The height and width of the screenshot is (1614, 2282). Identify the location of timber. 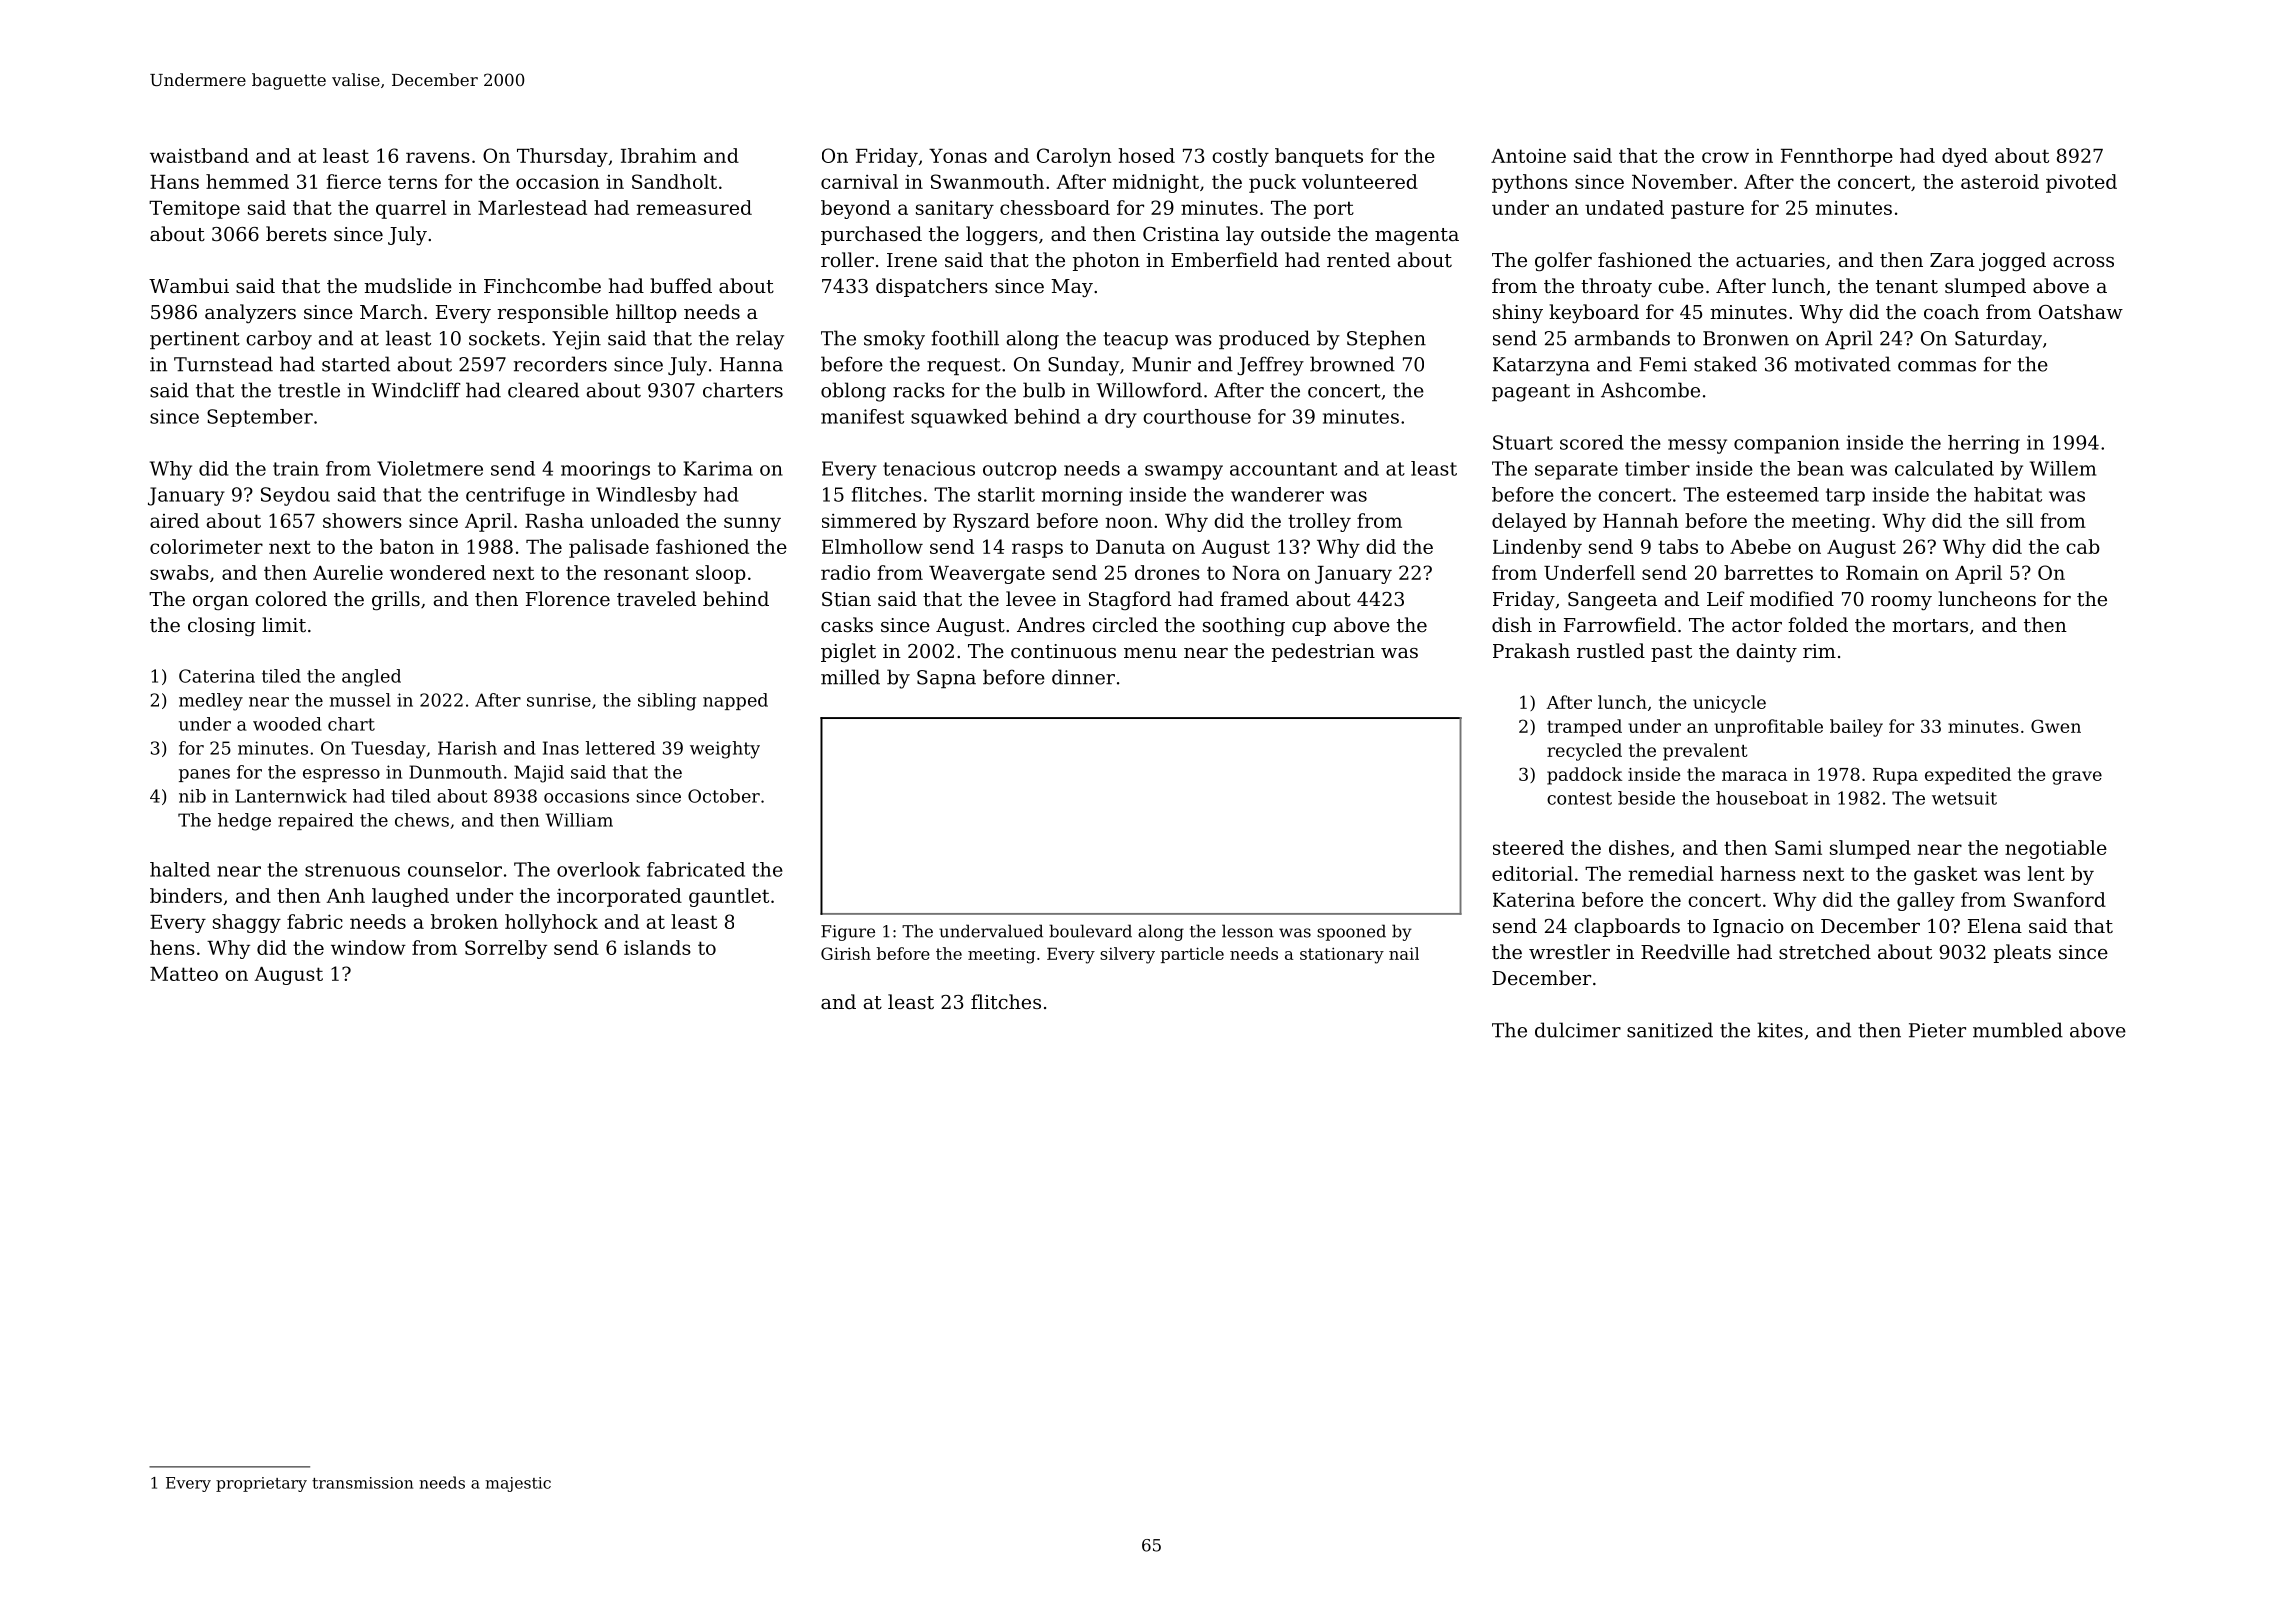
(1657, 468).
